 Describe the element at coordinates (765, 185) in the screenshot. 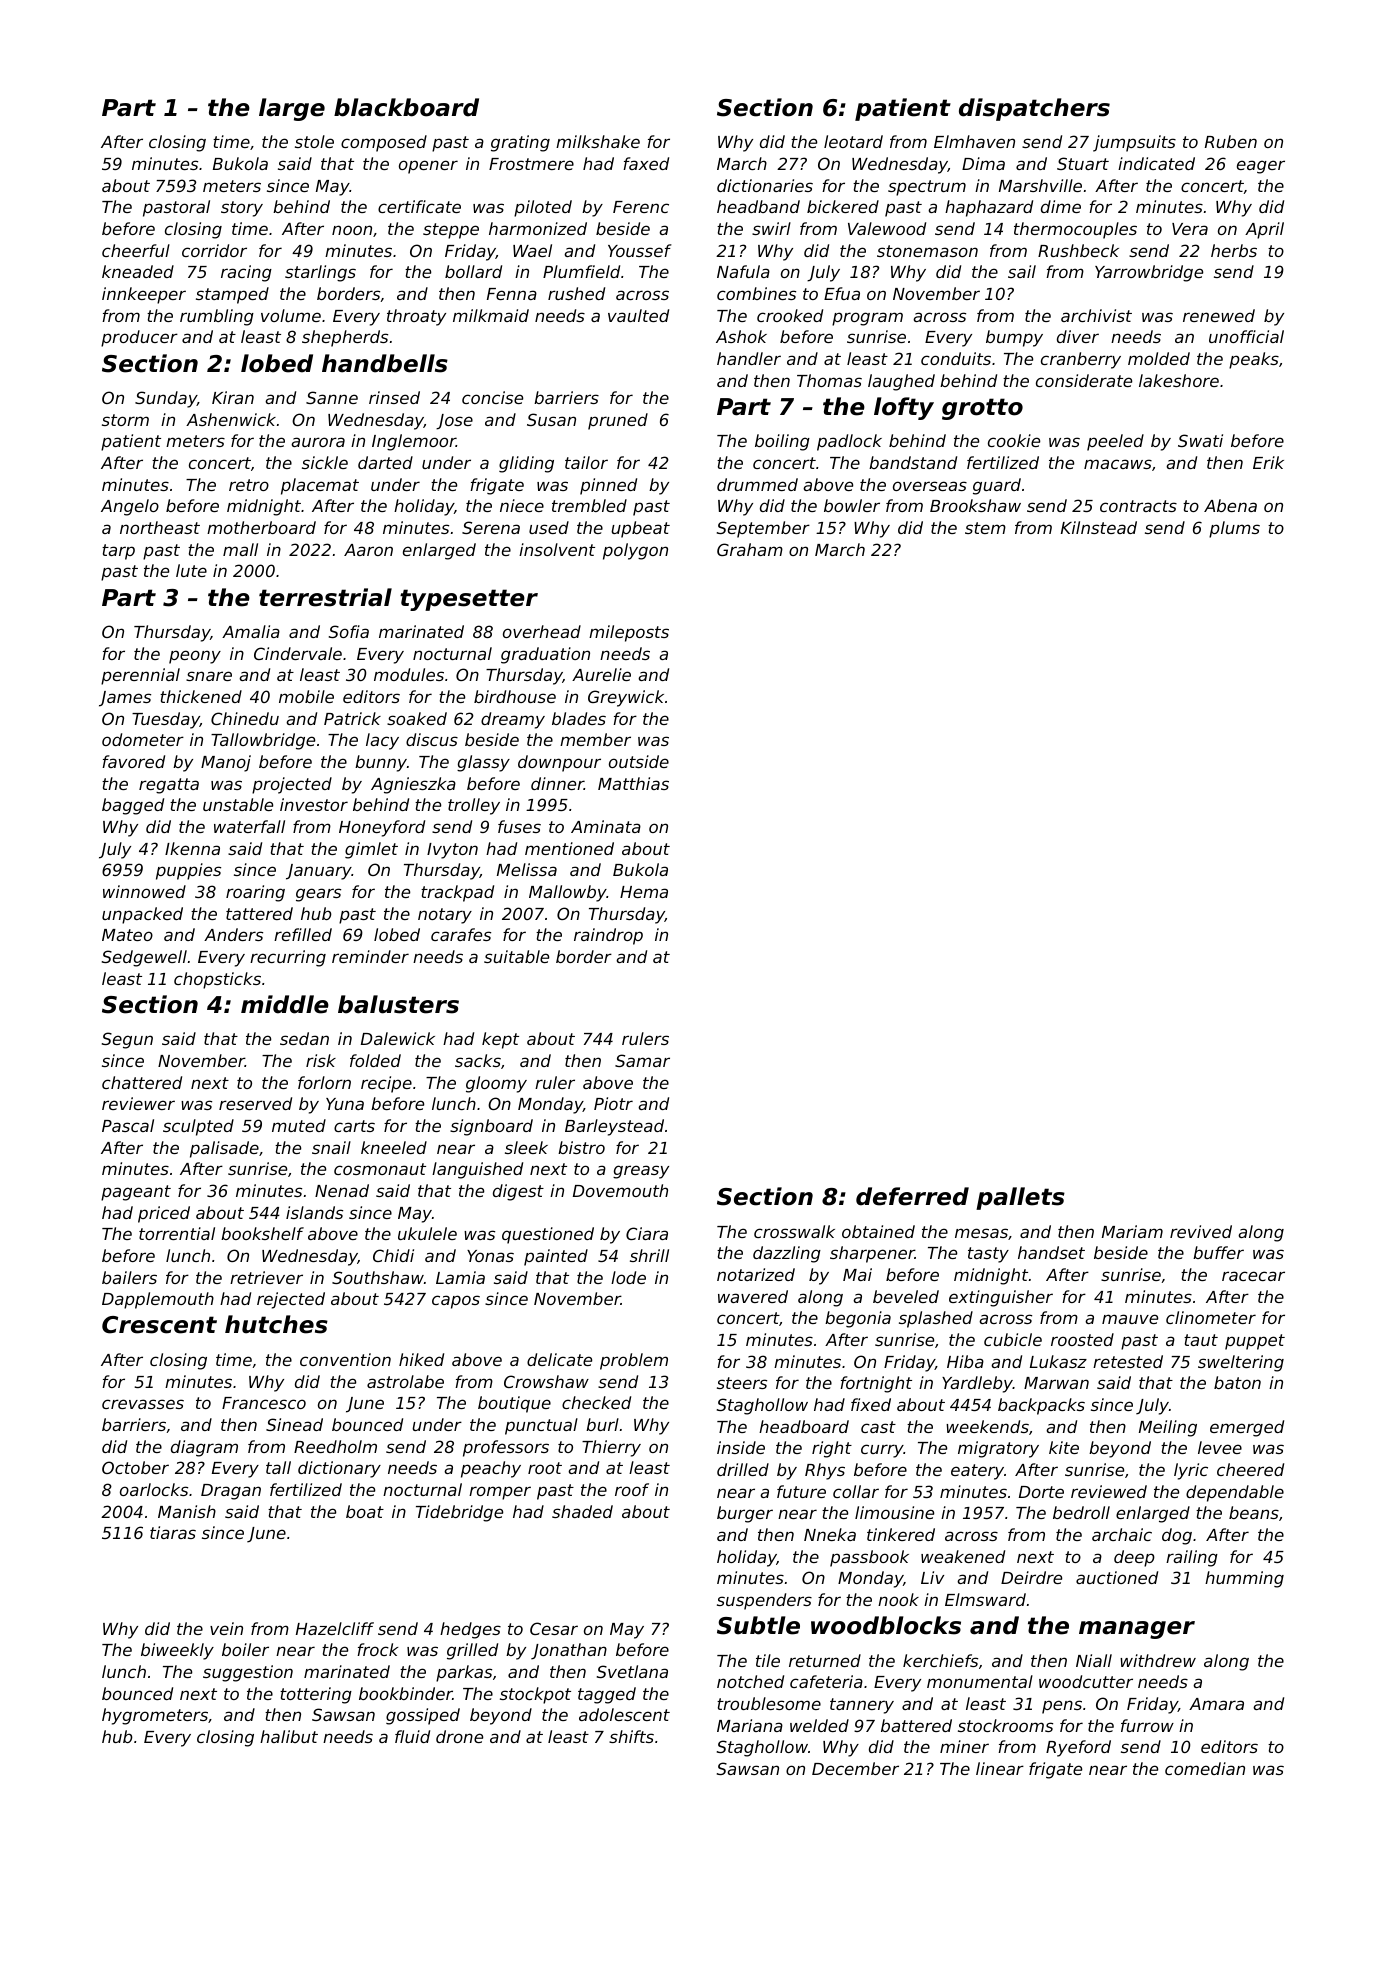

I see `dictionaries` at that location.
